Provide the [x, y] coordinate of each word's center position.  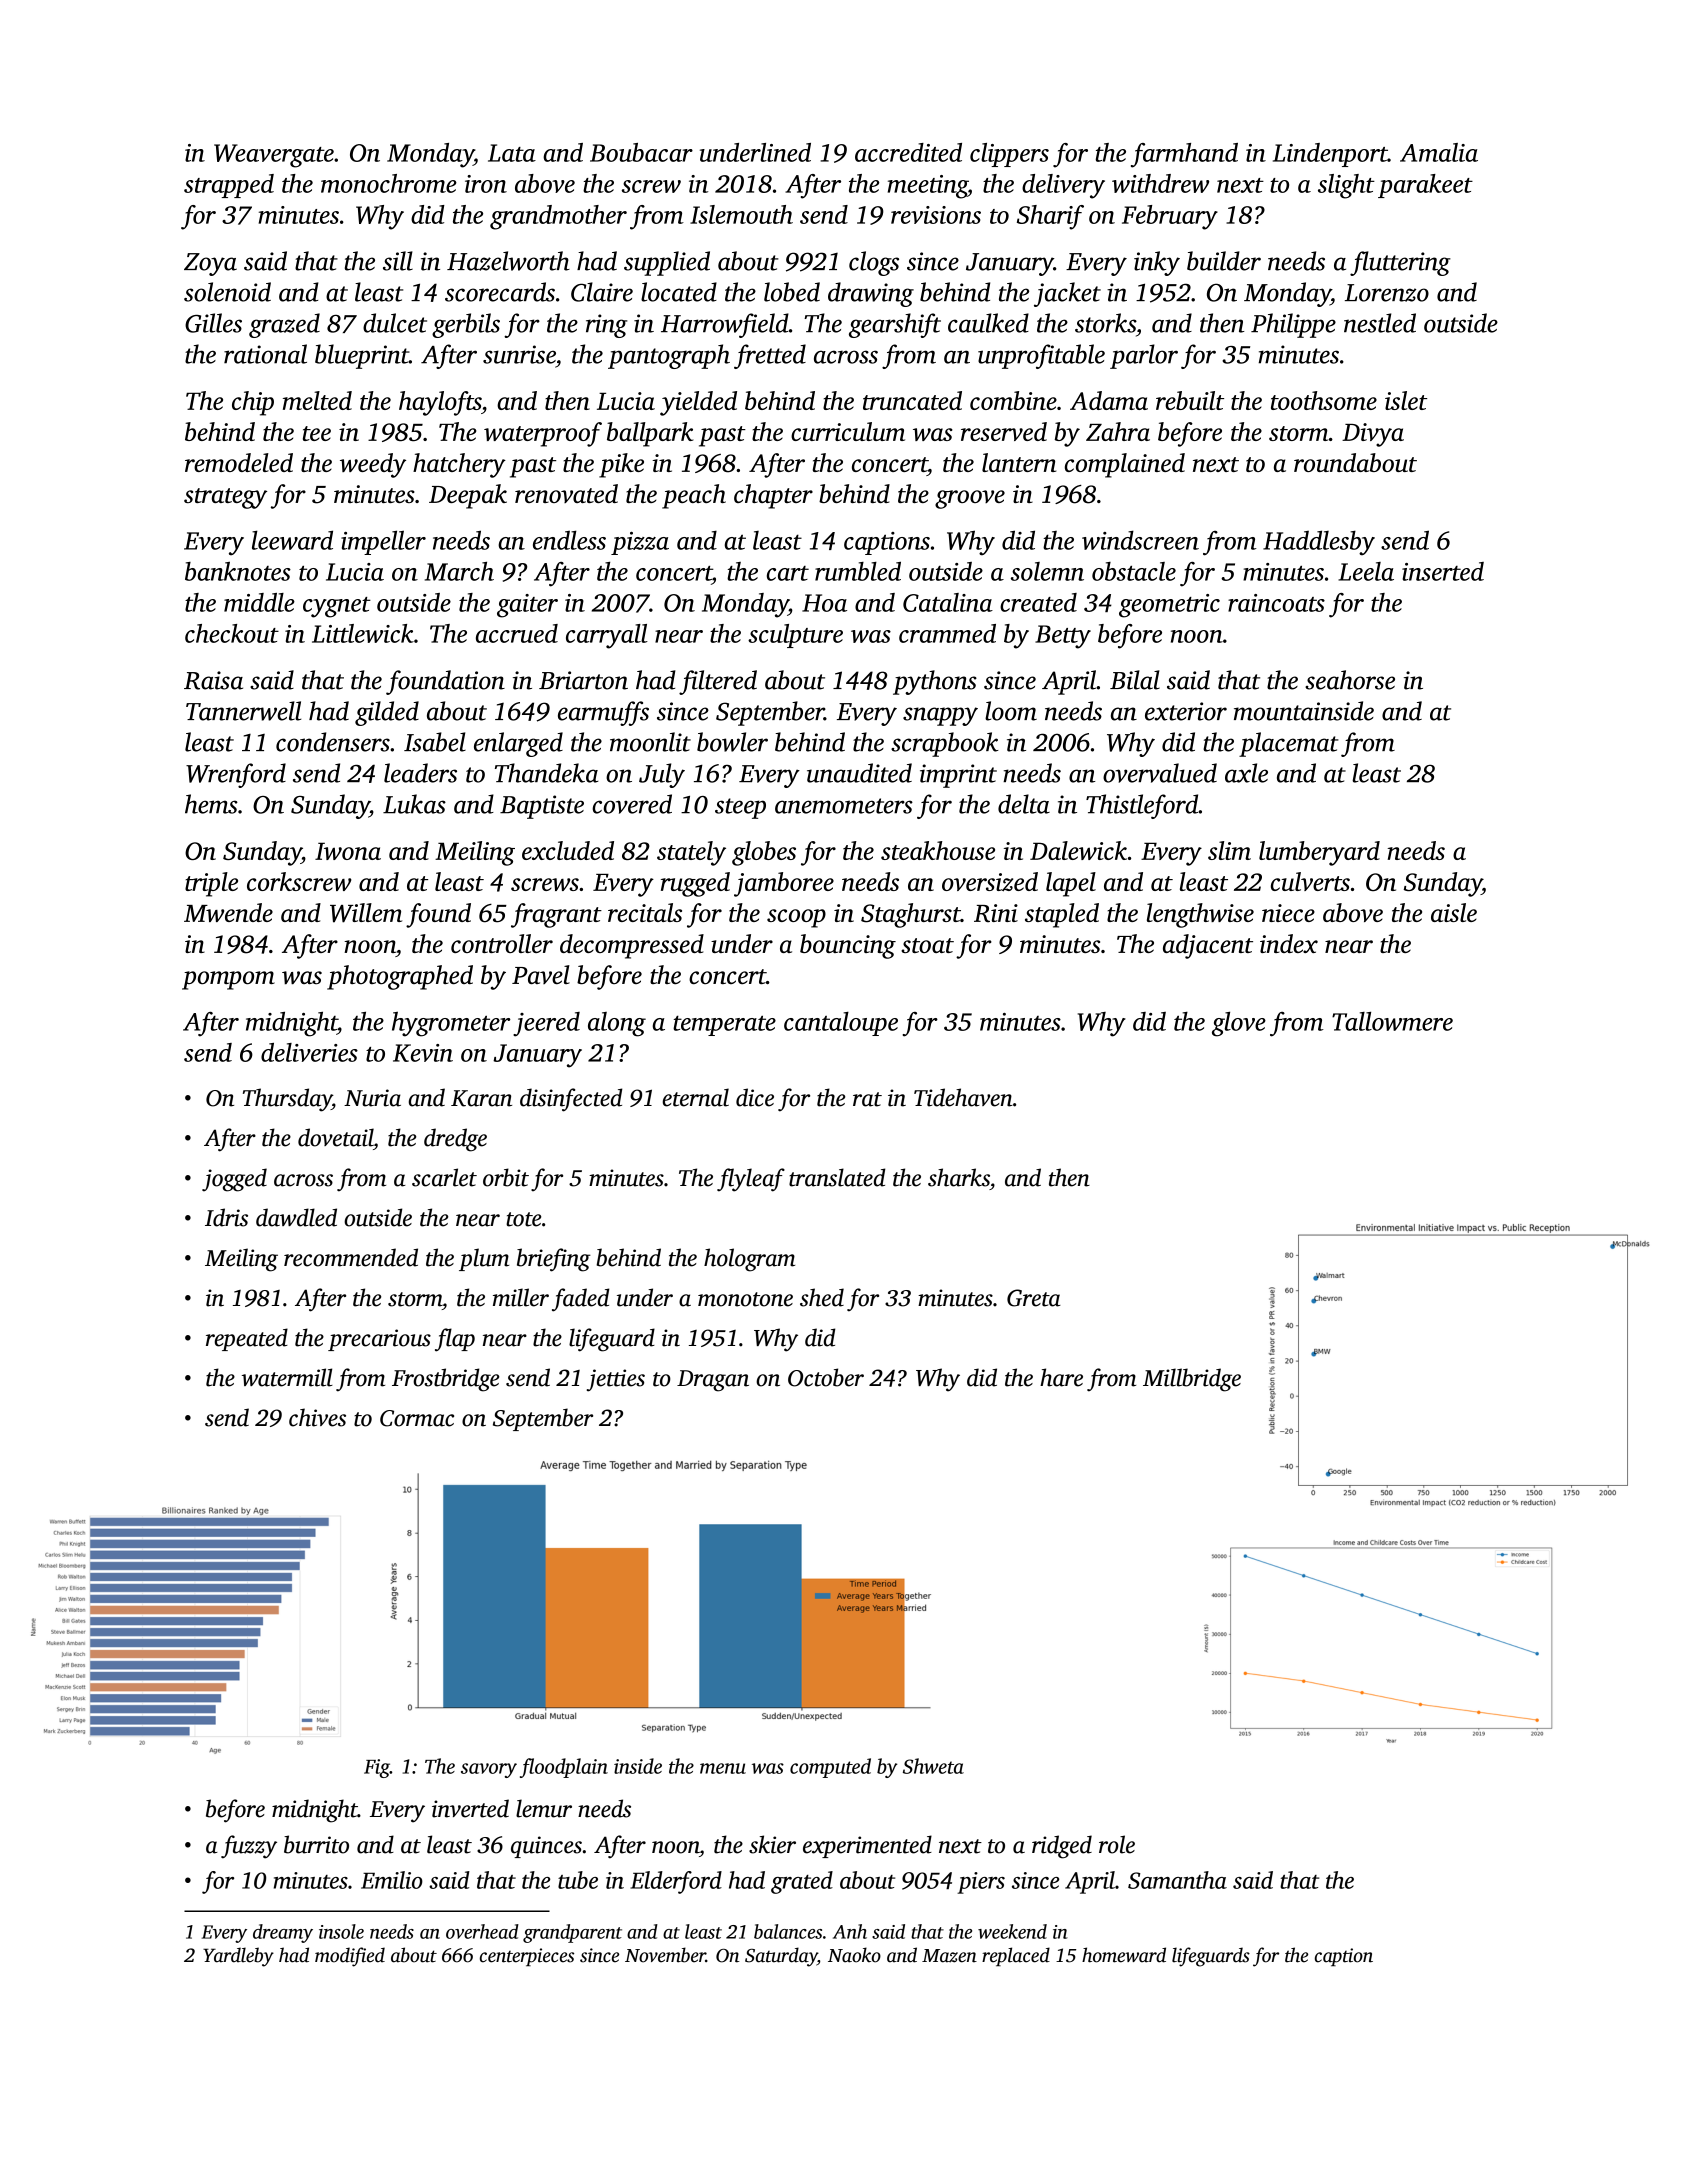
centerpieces [527, 1957]
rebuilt [1190, 400]
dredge [455, 1140]
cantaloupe [841, 1024]
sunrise [519, 354]
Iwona [348, 851]
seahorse [1350, 680]
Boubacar [641, 152]
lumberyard [1319, 853]
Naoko [854, 1955]
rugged [695, 884]
